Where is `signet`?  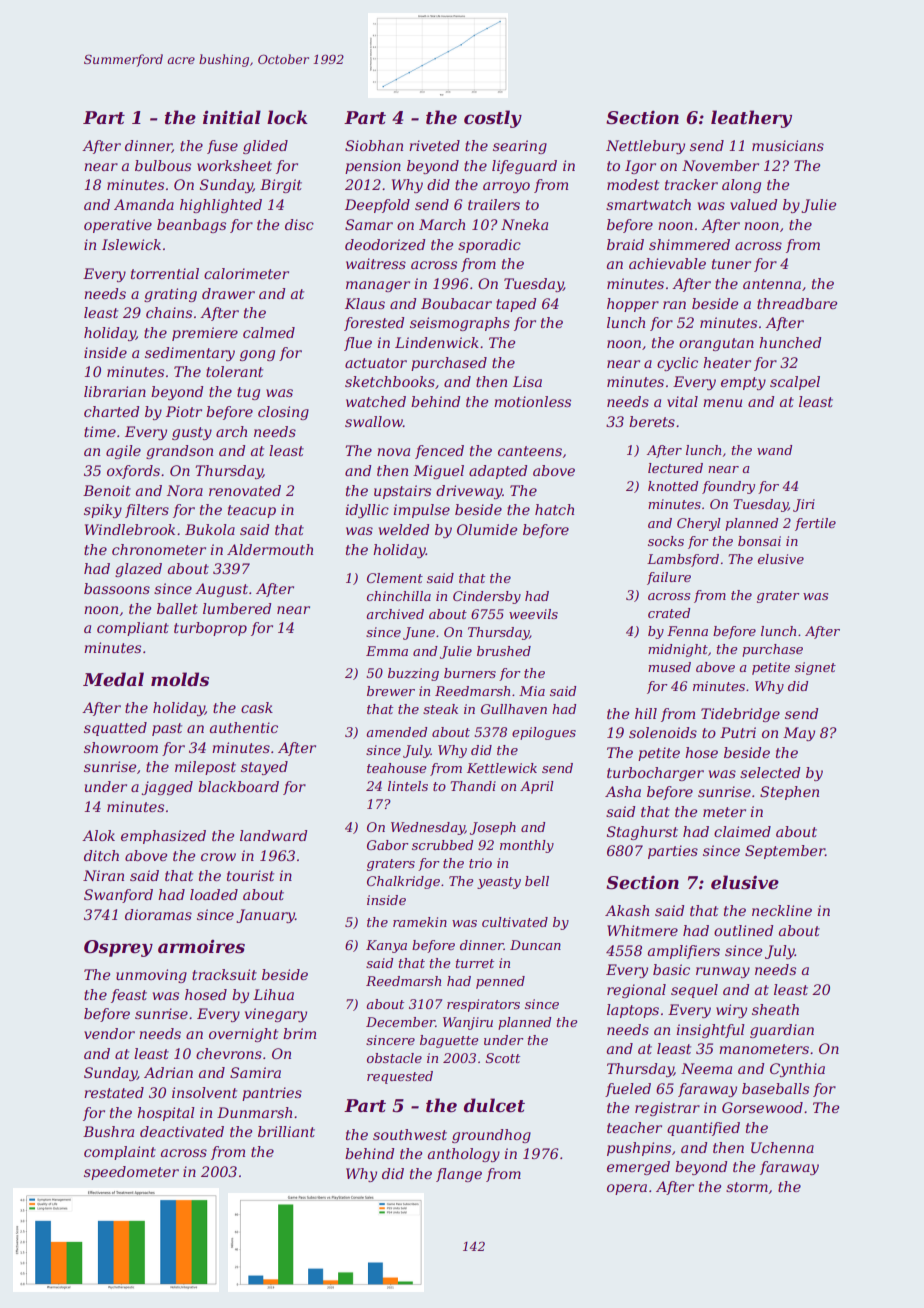
signet is located at coordinates (815, 668).
